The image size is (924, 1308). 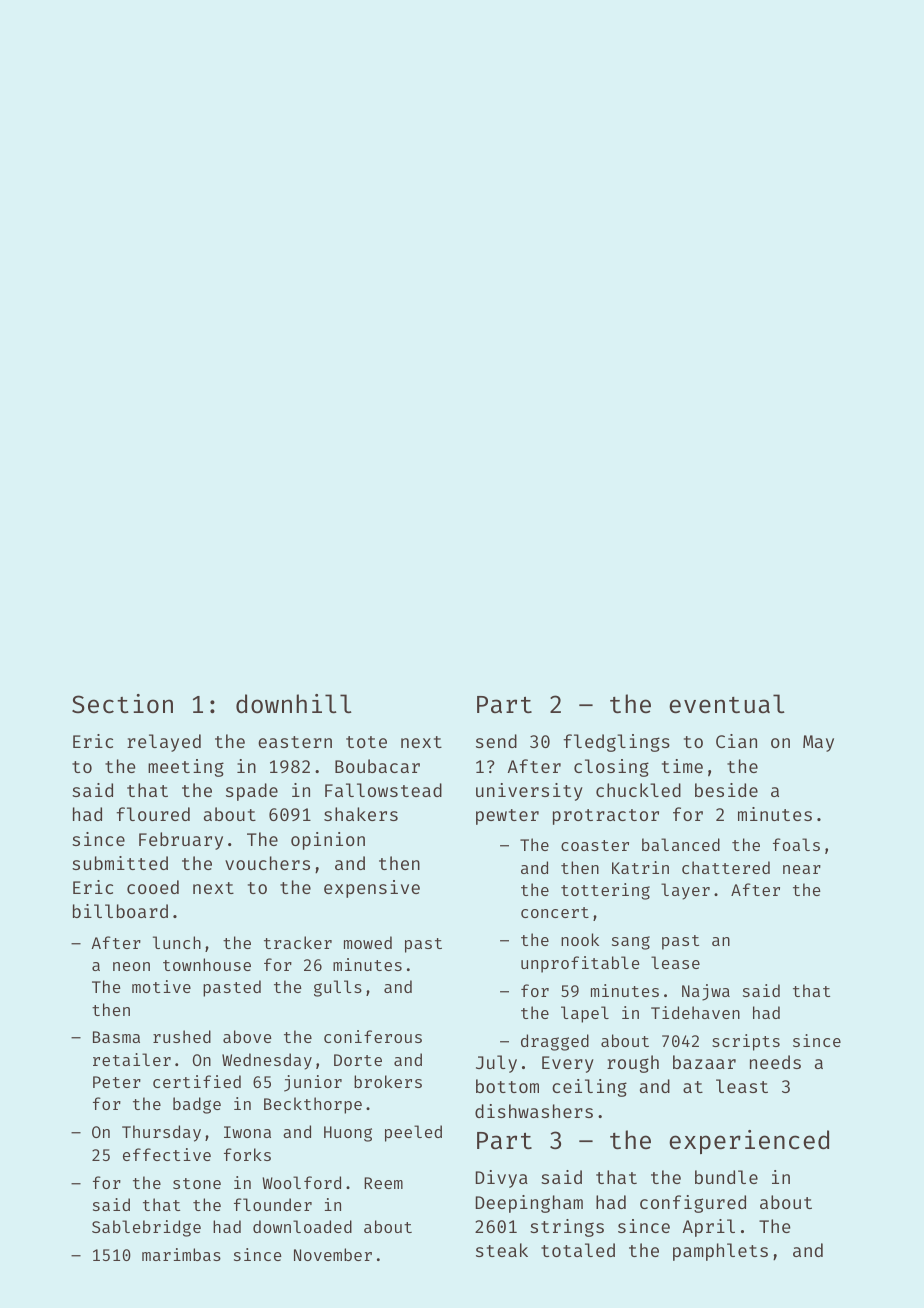 I want to click on marimbas, so click(x=181, y=1254).
